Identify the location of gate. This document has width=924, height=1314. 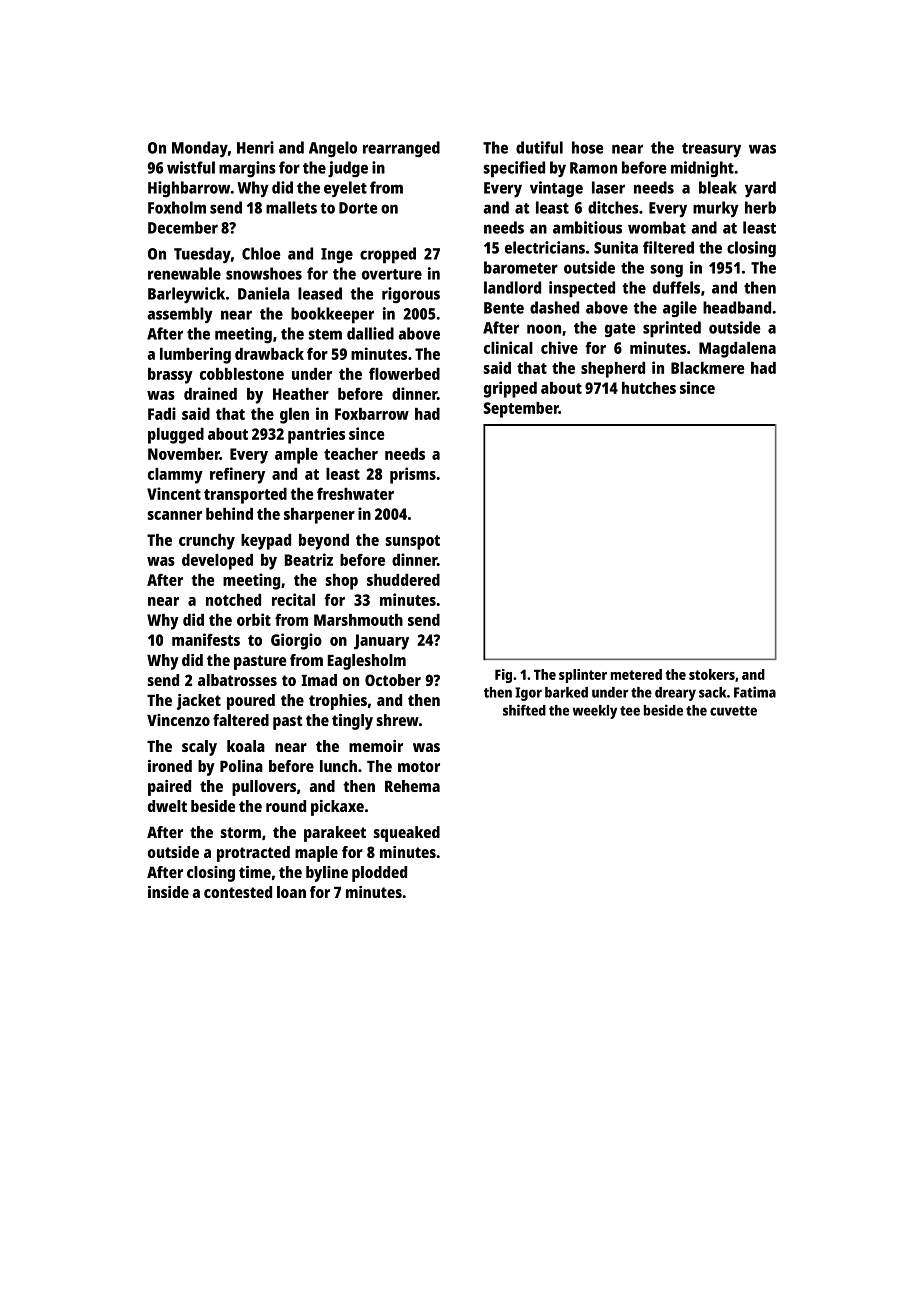
(620, 330).
